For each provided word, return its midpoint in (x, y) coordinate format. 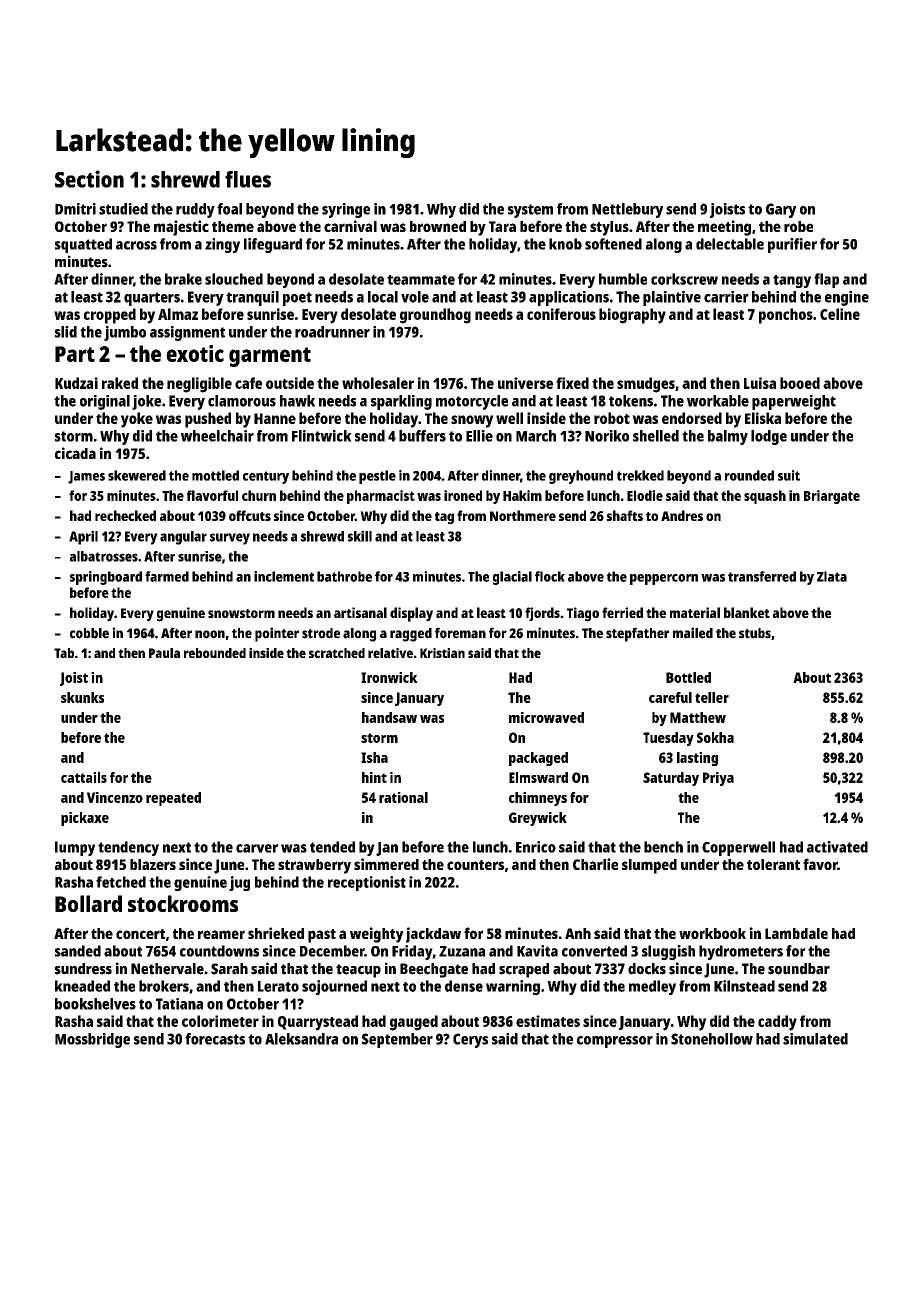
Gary (781, 210)
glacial (512, 578)
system (530, 211)
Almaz (178, 314)
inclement (284, 576)
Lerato (278, 986)
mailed (693, 633)
